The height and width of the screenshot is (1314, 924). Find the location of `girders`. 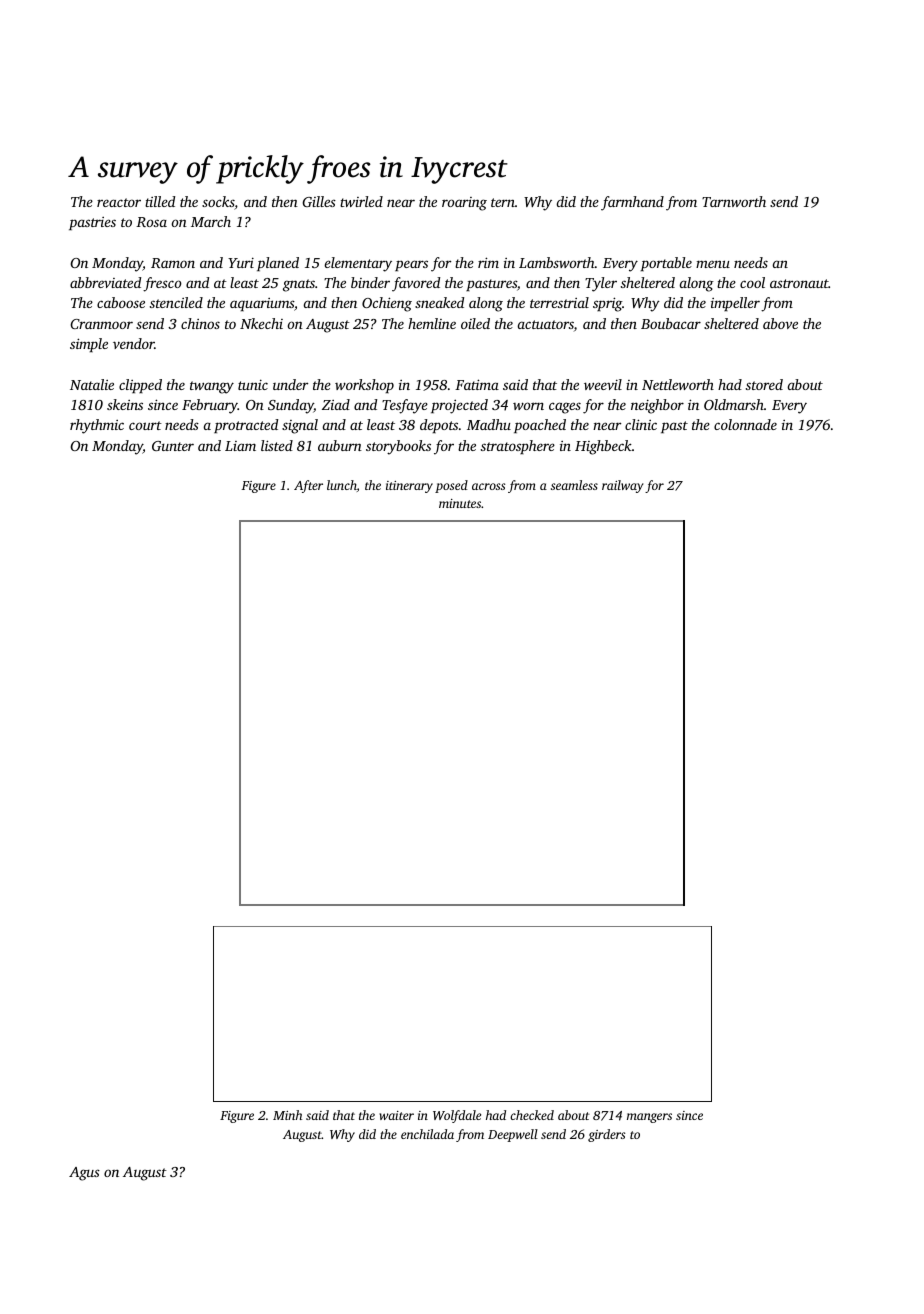

girders is located at coordinates (606, 1135).
